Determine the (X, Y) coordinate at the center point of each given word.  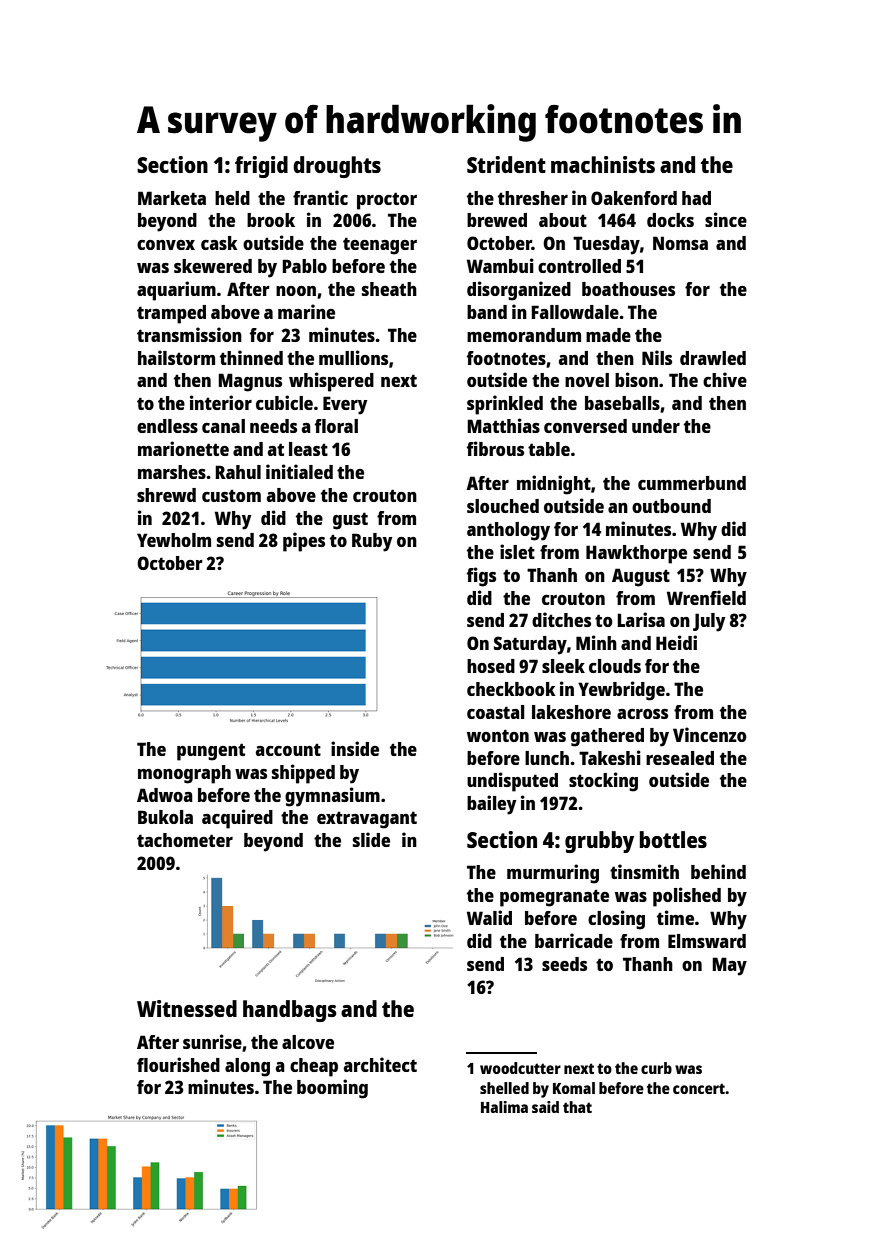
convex (166, 245)
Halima (504, 1107)
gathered (607, 737)
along (247, 1067)
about (563, 220)
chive (725, 379)
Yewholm (174, 540)
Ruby (372, 542)
